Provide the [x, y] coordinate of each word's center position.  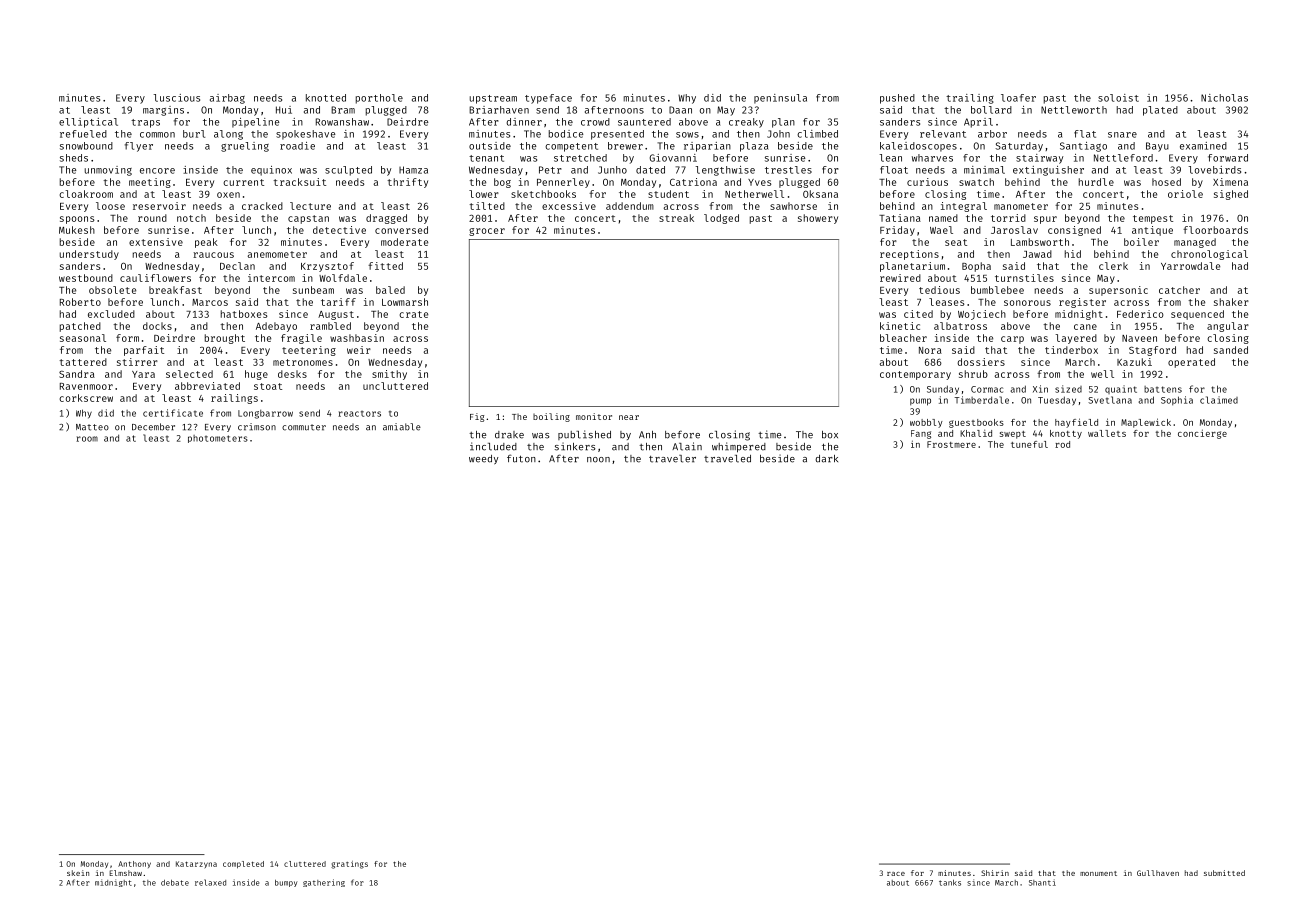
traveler [672, 459]
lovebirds [1214, 170]
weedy [483, 460]
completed [243, 865]
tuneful [1029, 444]
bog [502, 183]
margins [163, 111]
